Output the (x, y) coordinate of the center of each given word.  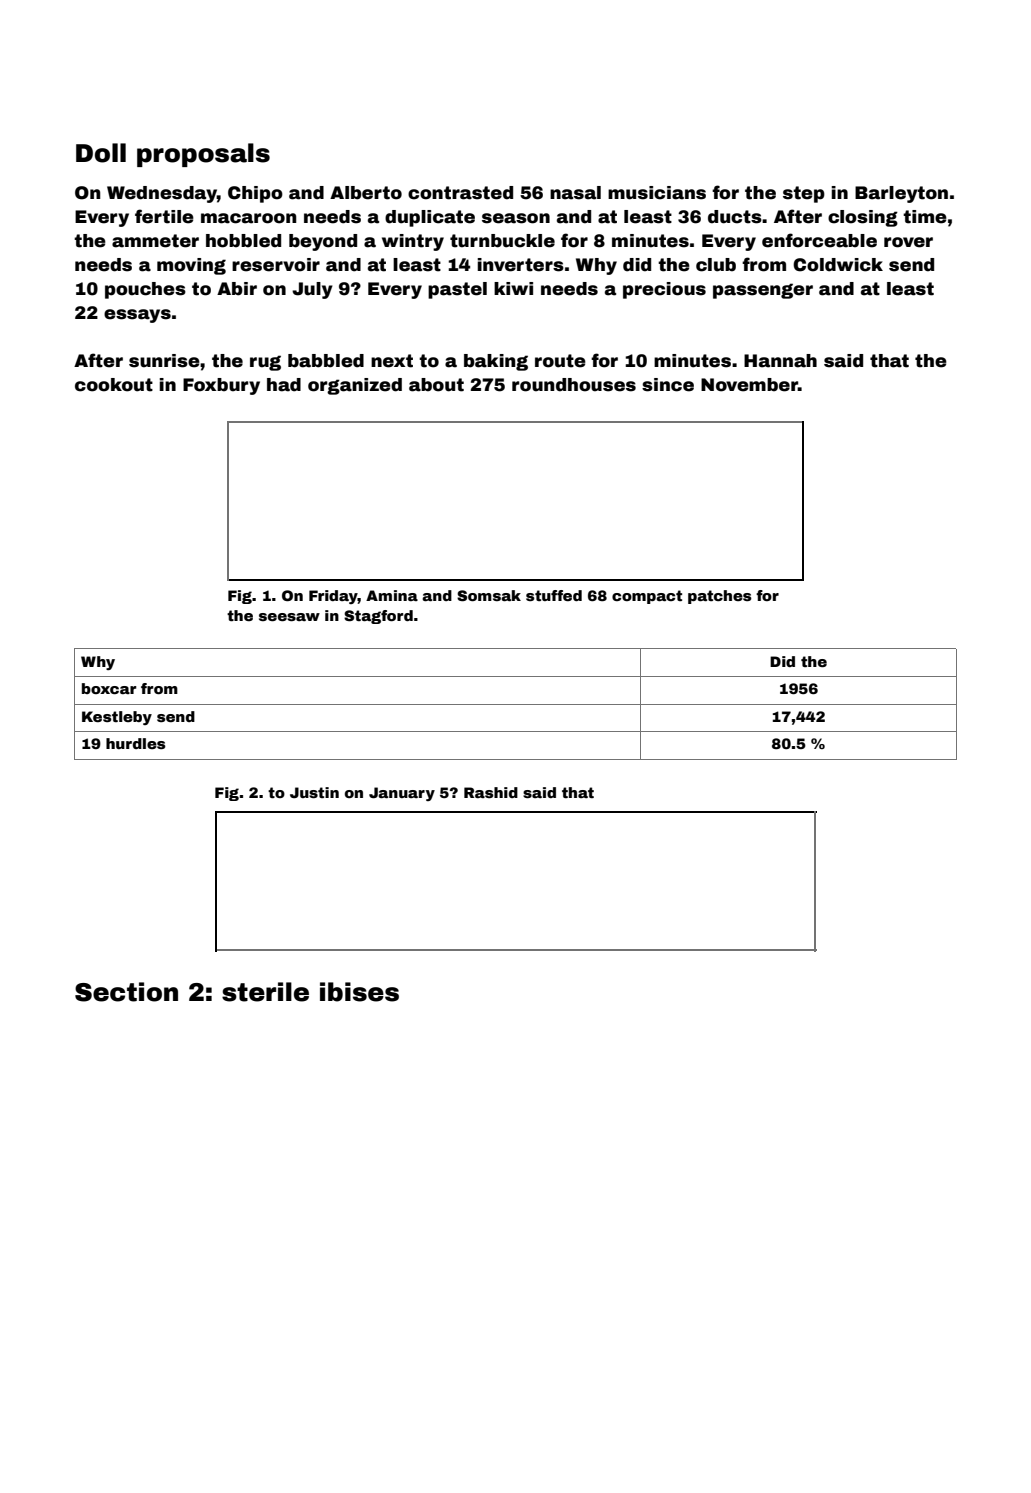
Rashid (491, 792)
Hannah (780, 361)
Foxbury (221, 386)
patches (720, 597)
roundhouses (574, 385)
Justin (314, 792)
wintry (413, 242)
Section (126, 992)
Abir (237, 289)
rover (908, 242)
